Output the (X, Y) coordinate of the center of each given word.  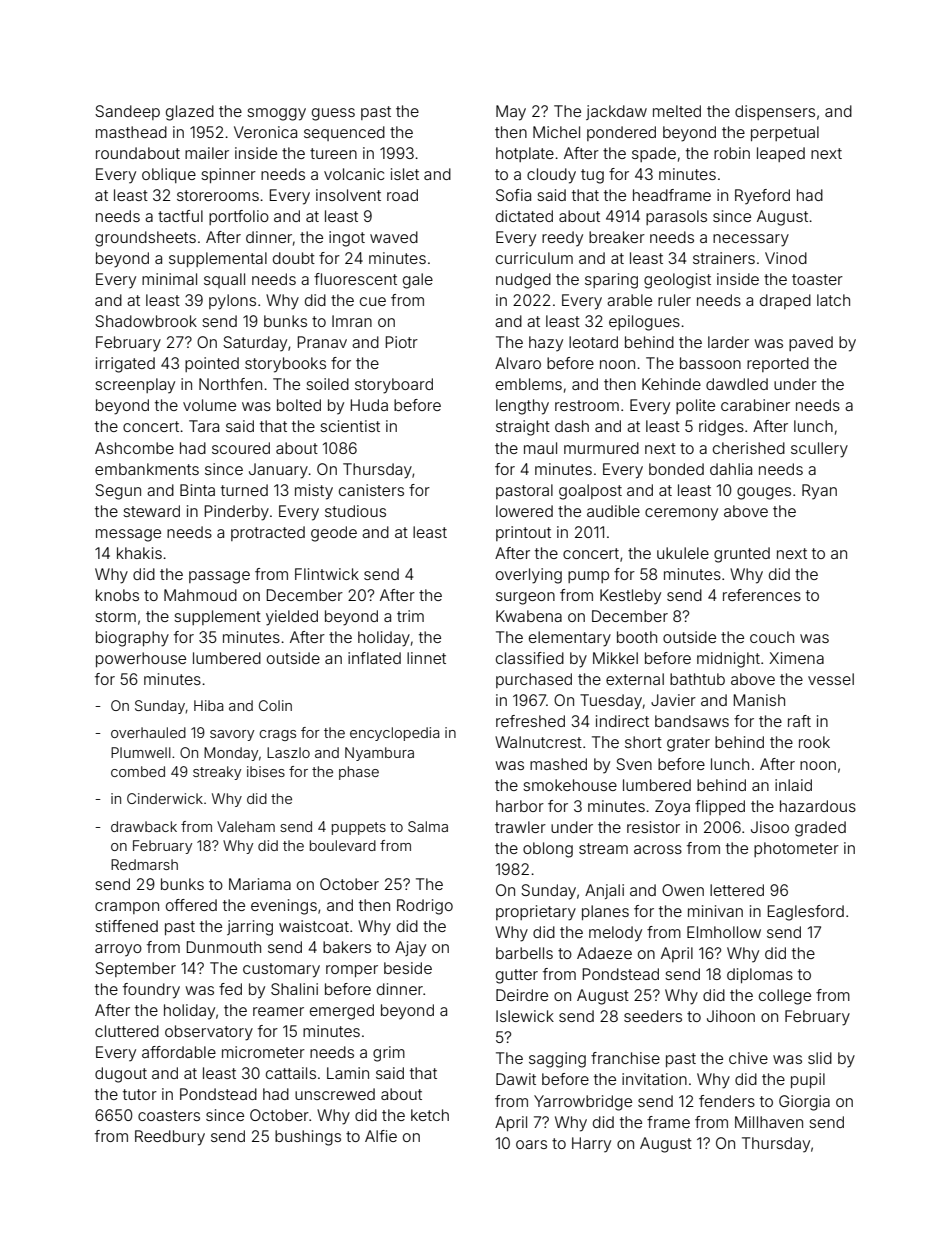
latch (833, 300)
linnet (426, 658)
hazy (546, 344)
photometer (796, 849)
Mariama (260, 884)
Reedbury (170, 1138)
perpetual (785, 133)
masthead (131, 132)
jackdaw (616, 112)
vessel (831, 679)
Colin (275, 705)
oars (531, 1144)
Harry (591, 1145)
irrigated (125, 365)
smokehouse (570, 785)
